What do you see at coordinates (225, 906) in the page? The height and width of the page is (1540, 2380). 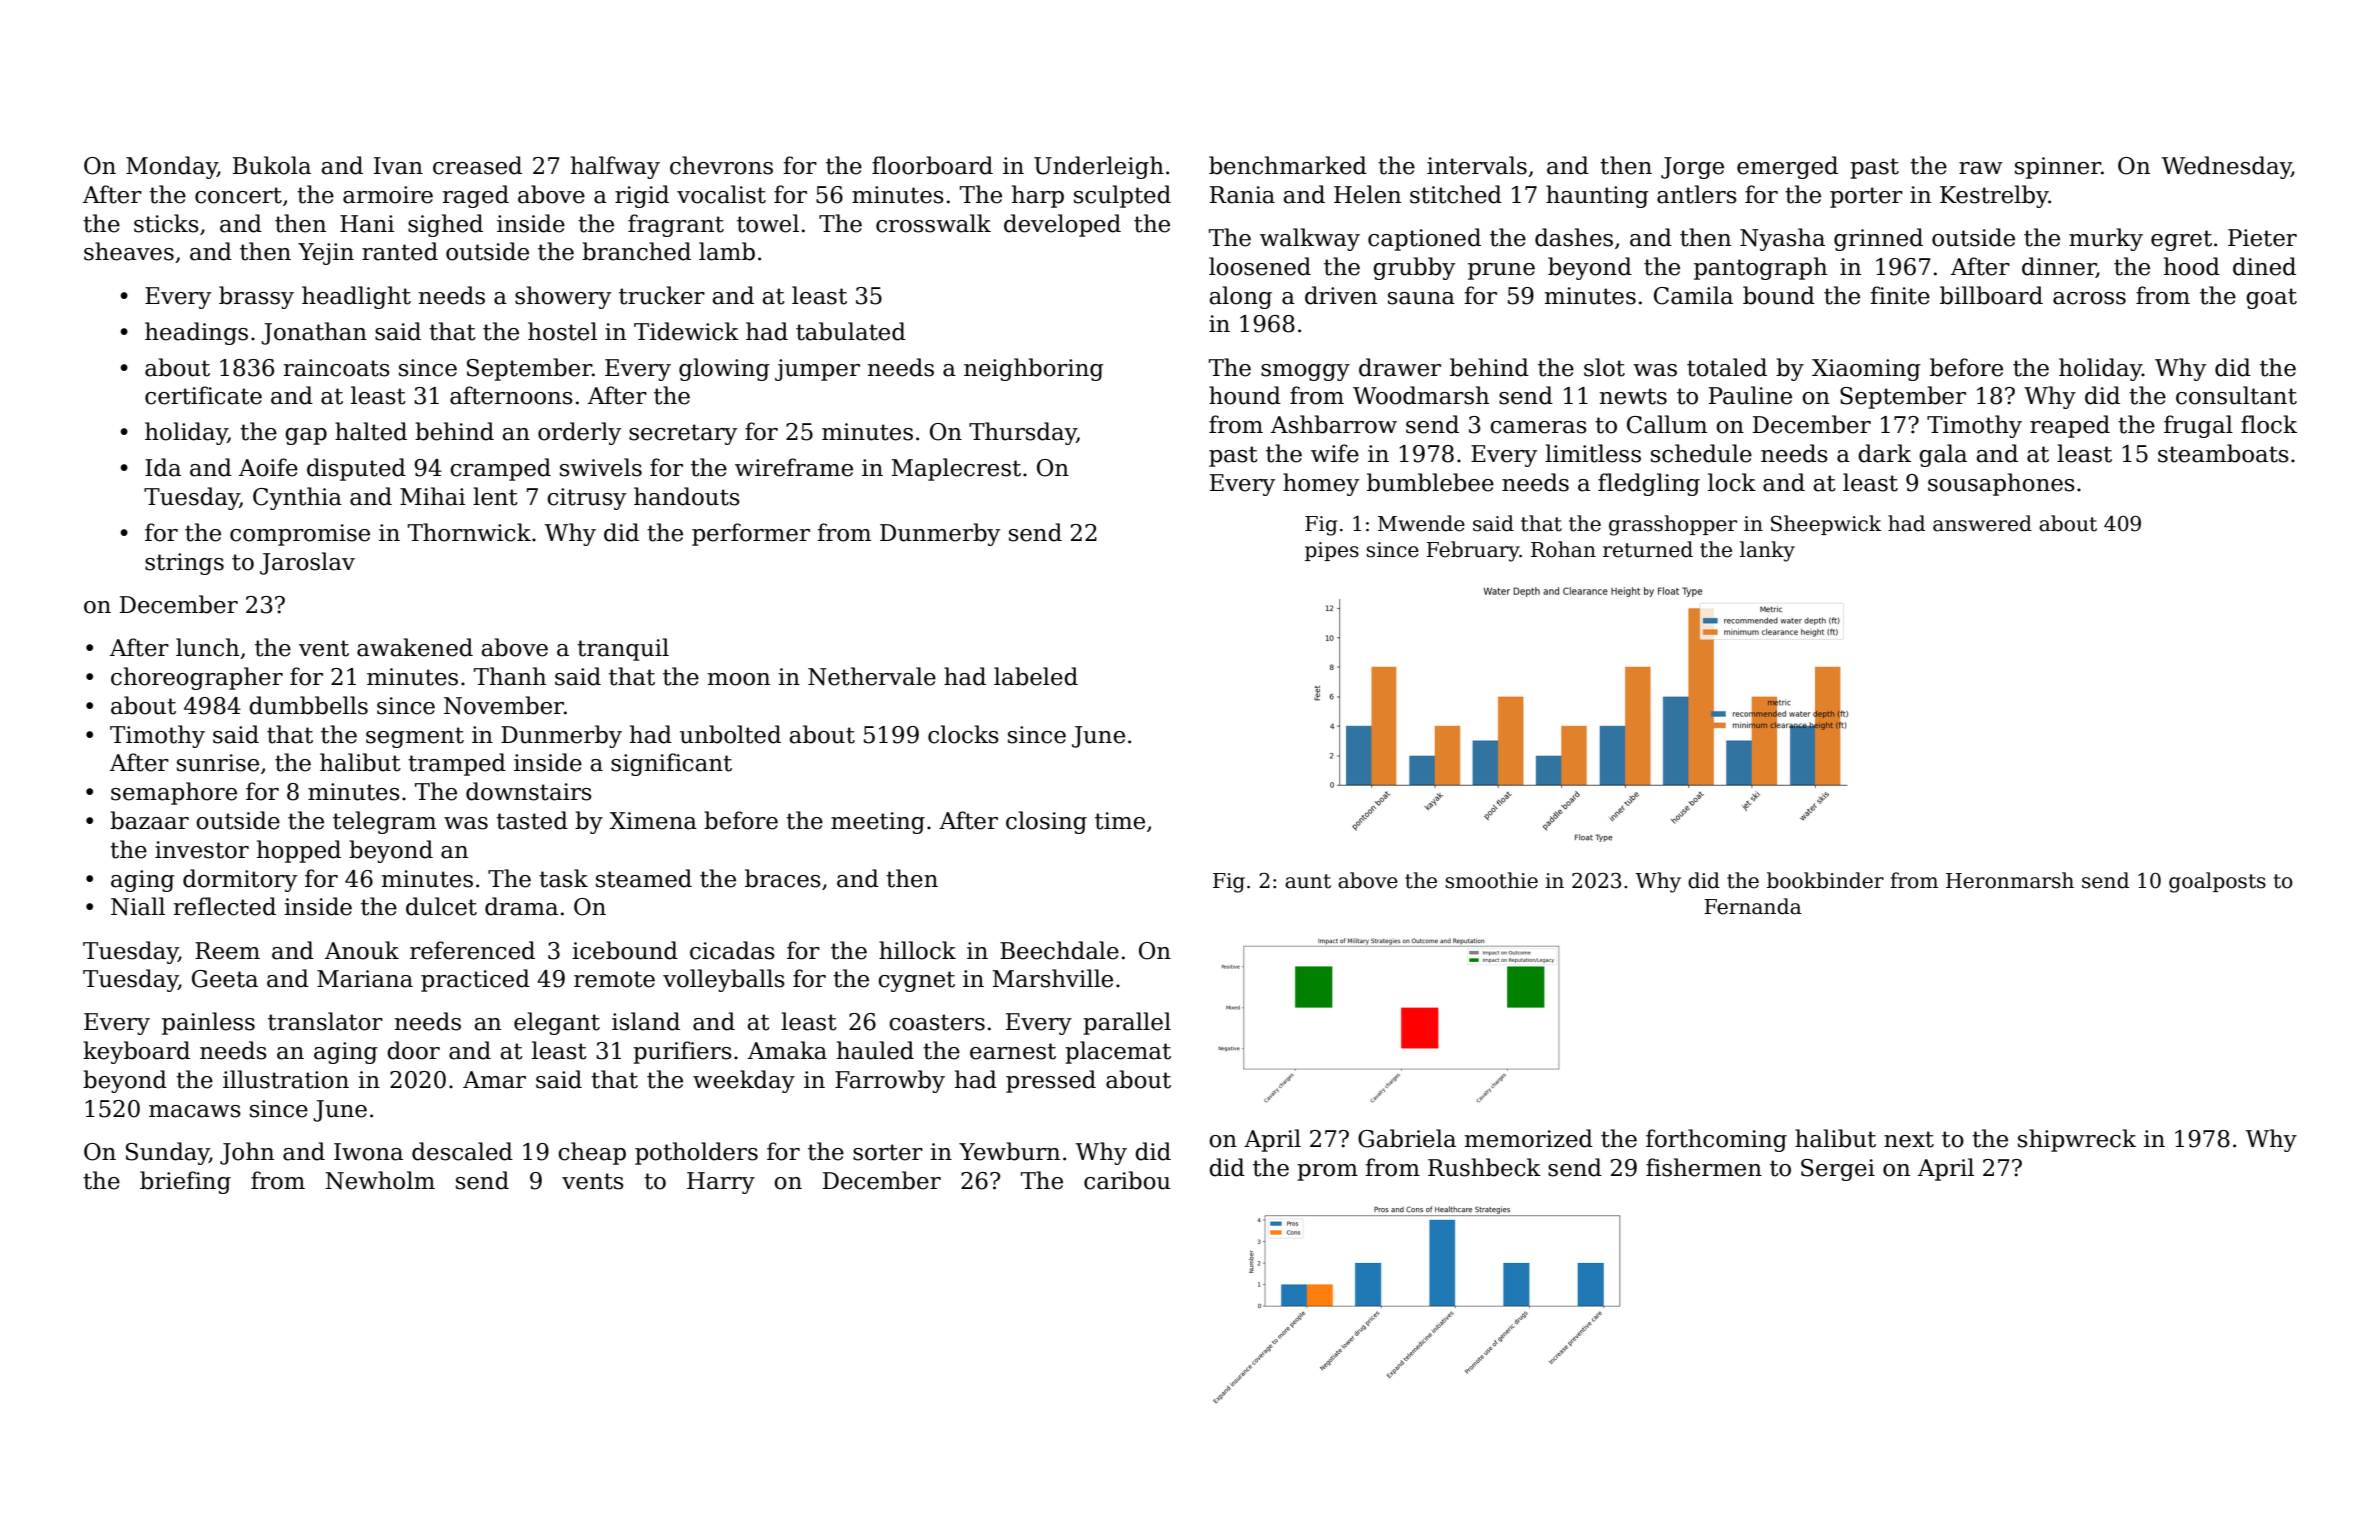 I see `reflected` at bounding box center [225, 906].
